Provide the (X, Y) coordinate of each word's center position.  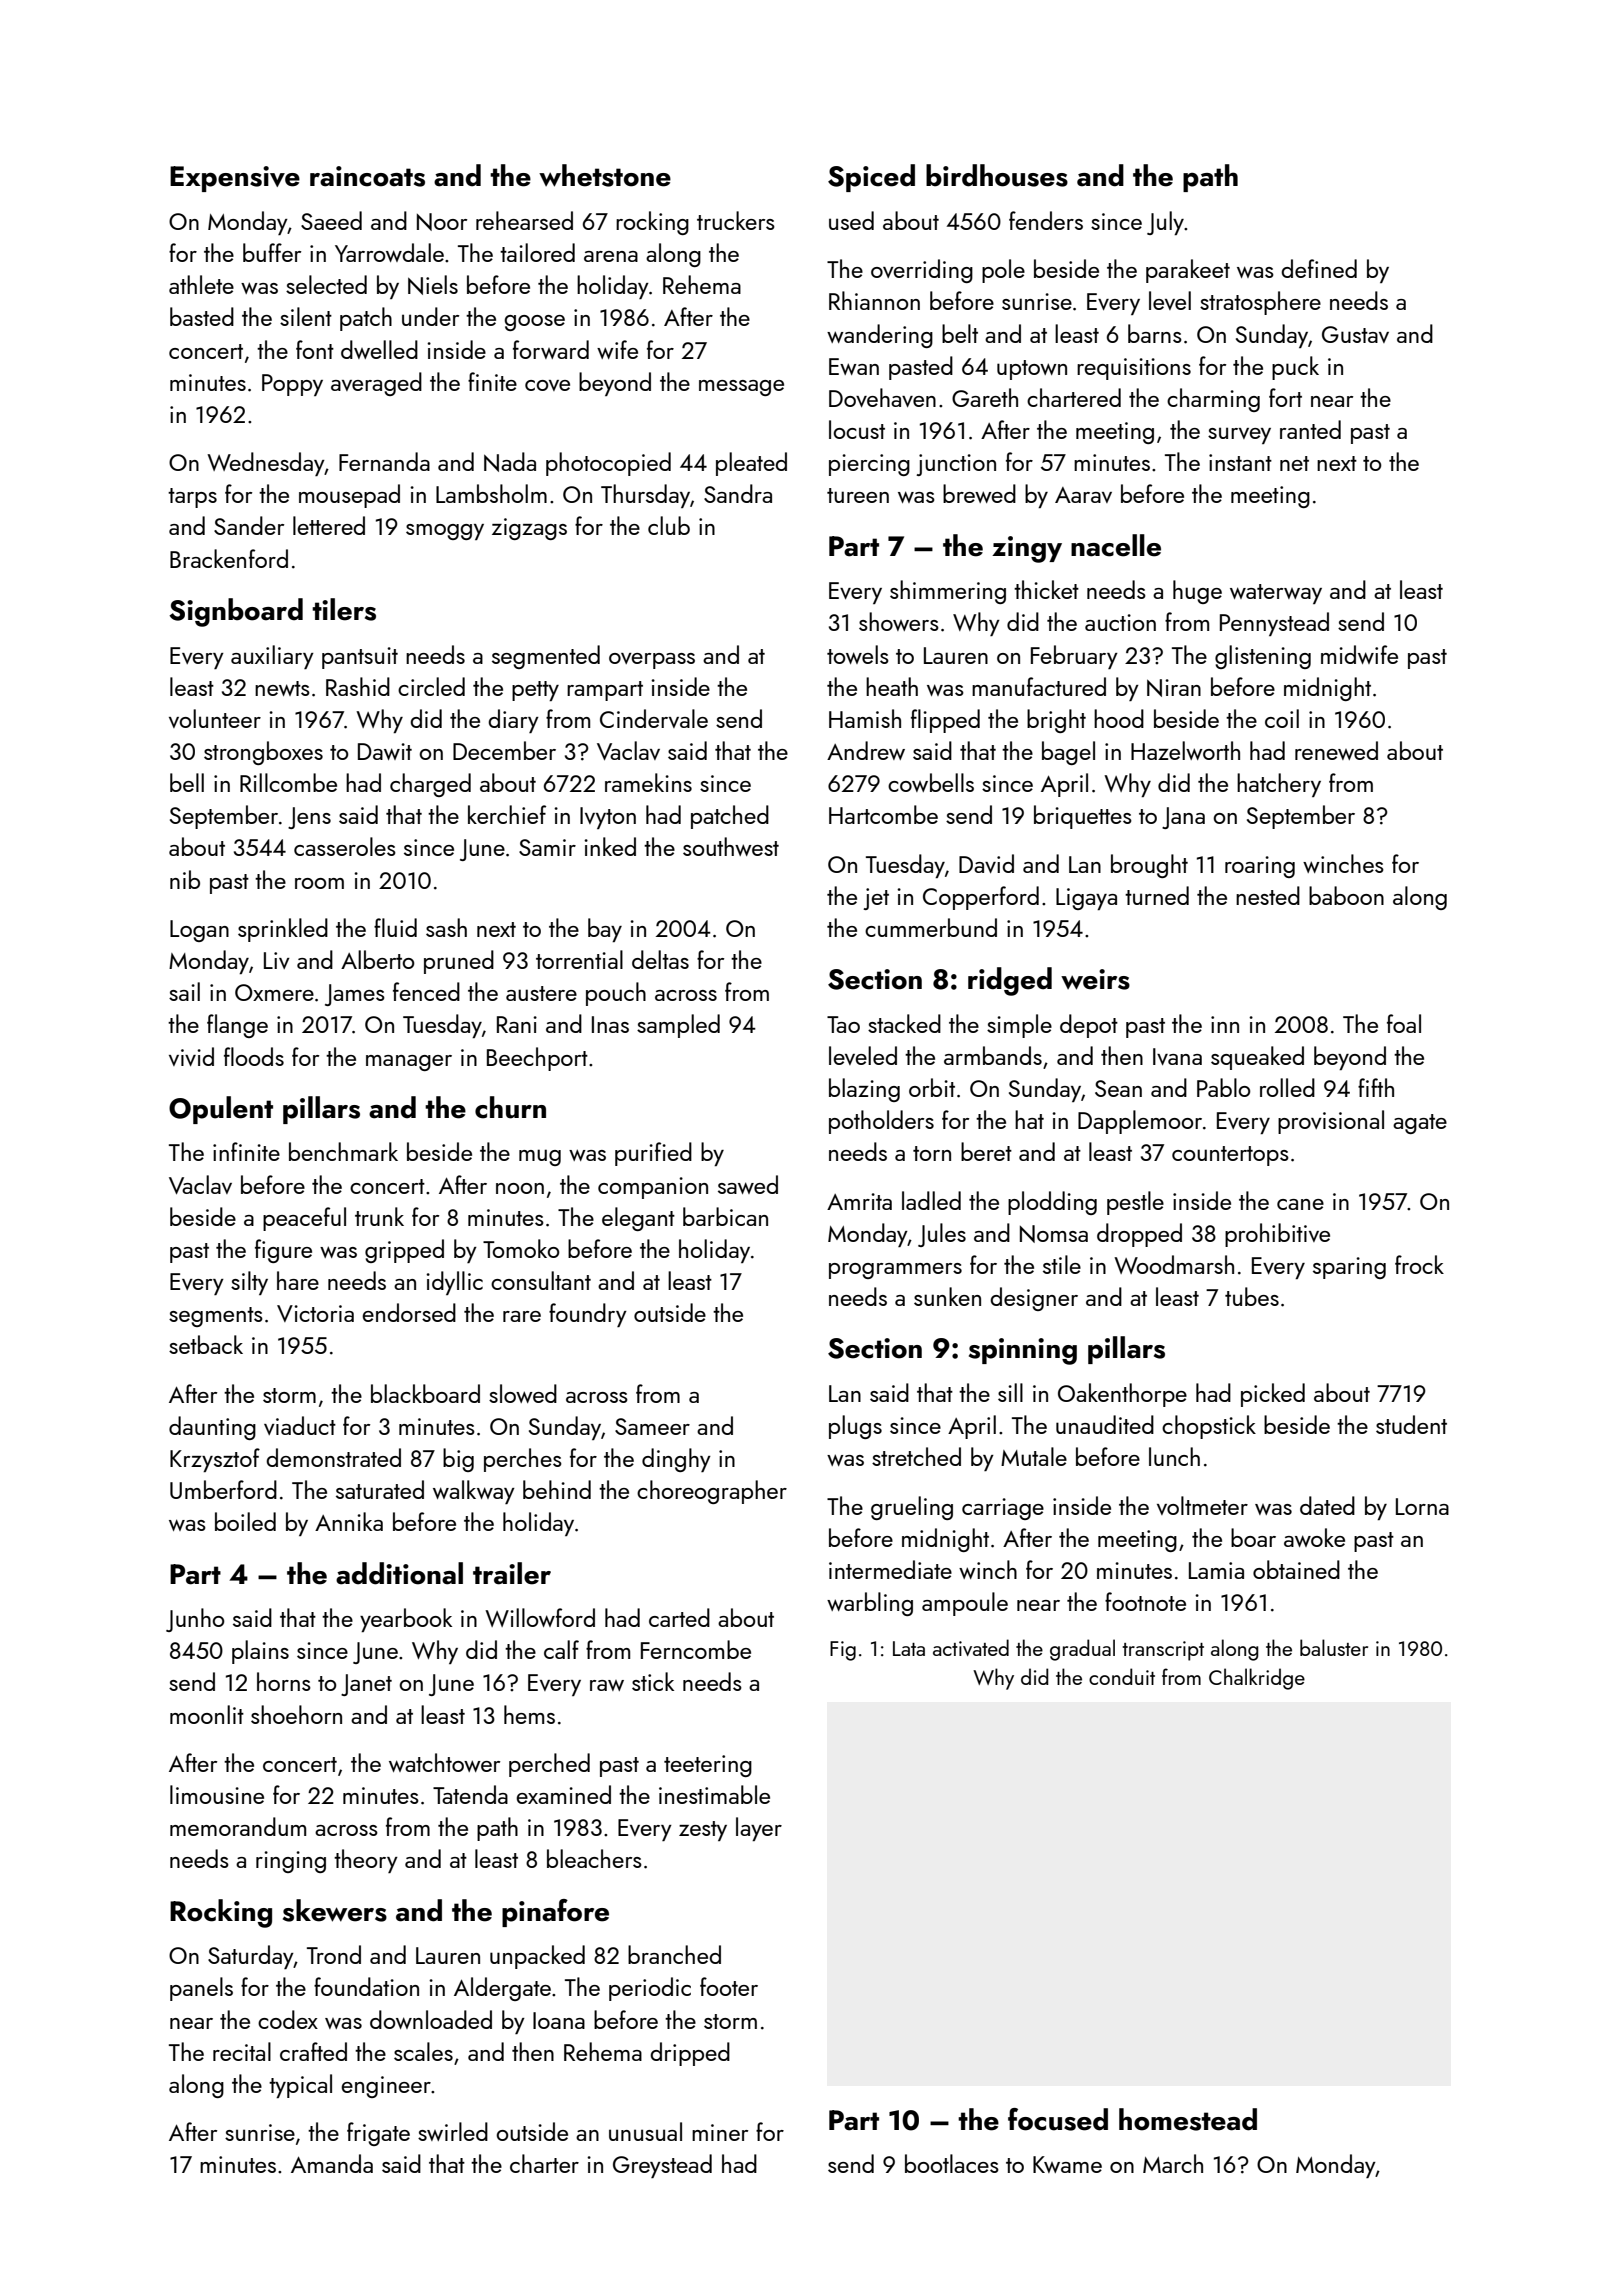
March (1173, 2163)
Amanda (332, 2163)
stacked (904, 1023)
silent (306, 316)
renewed (1336, 750)
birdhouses (997, 175)
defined (1319, 268)
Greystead (662, 2166)
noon (520, 1188)
